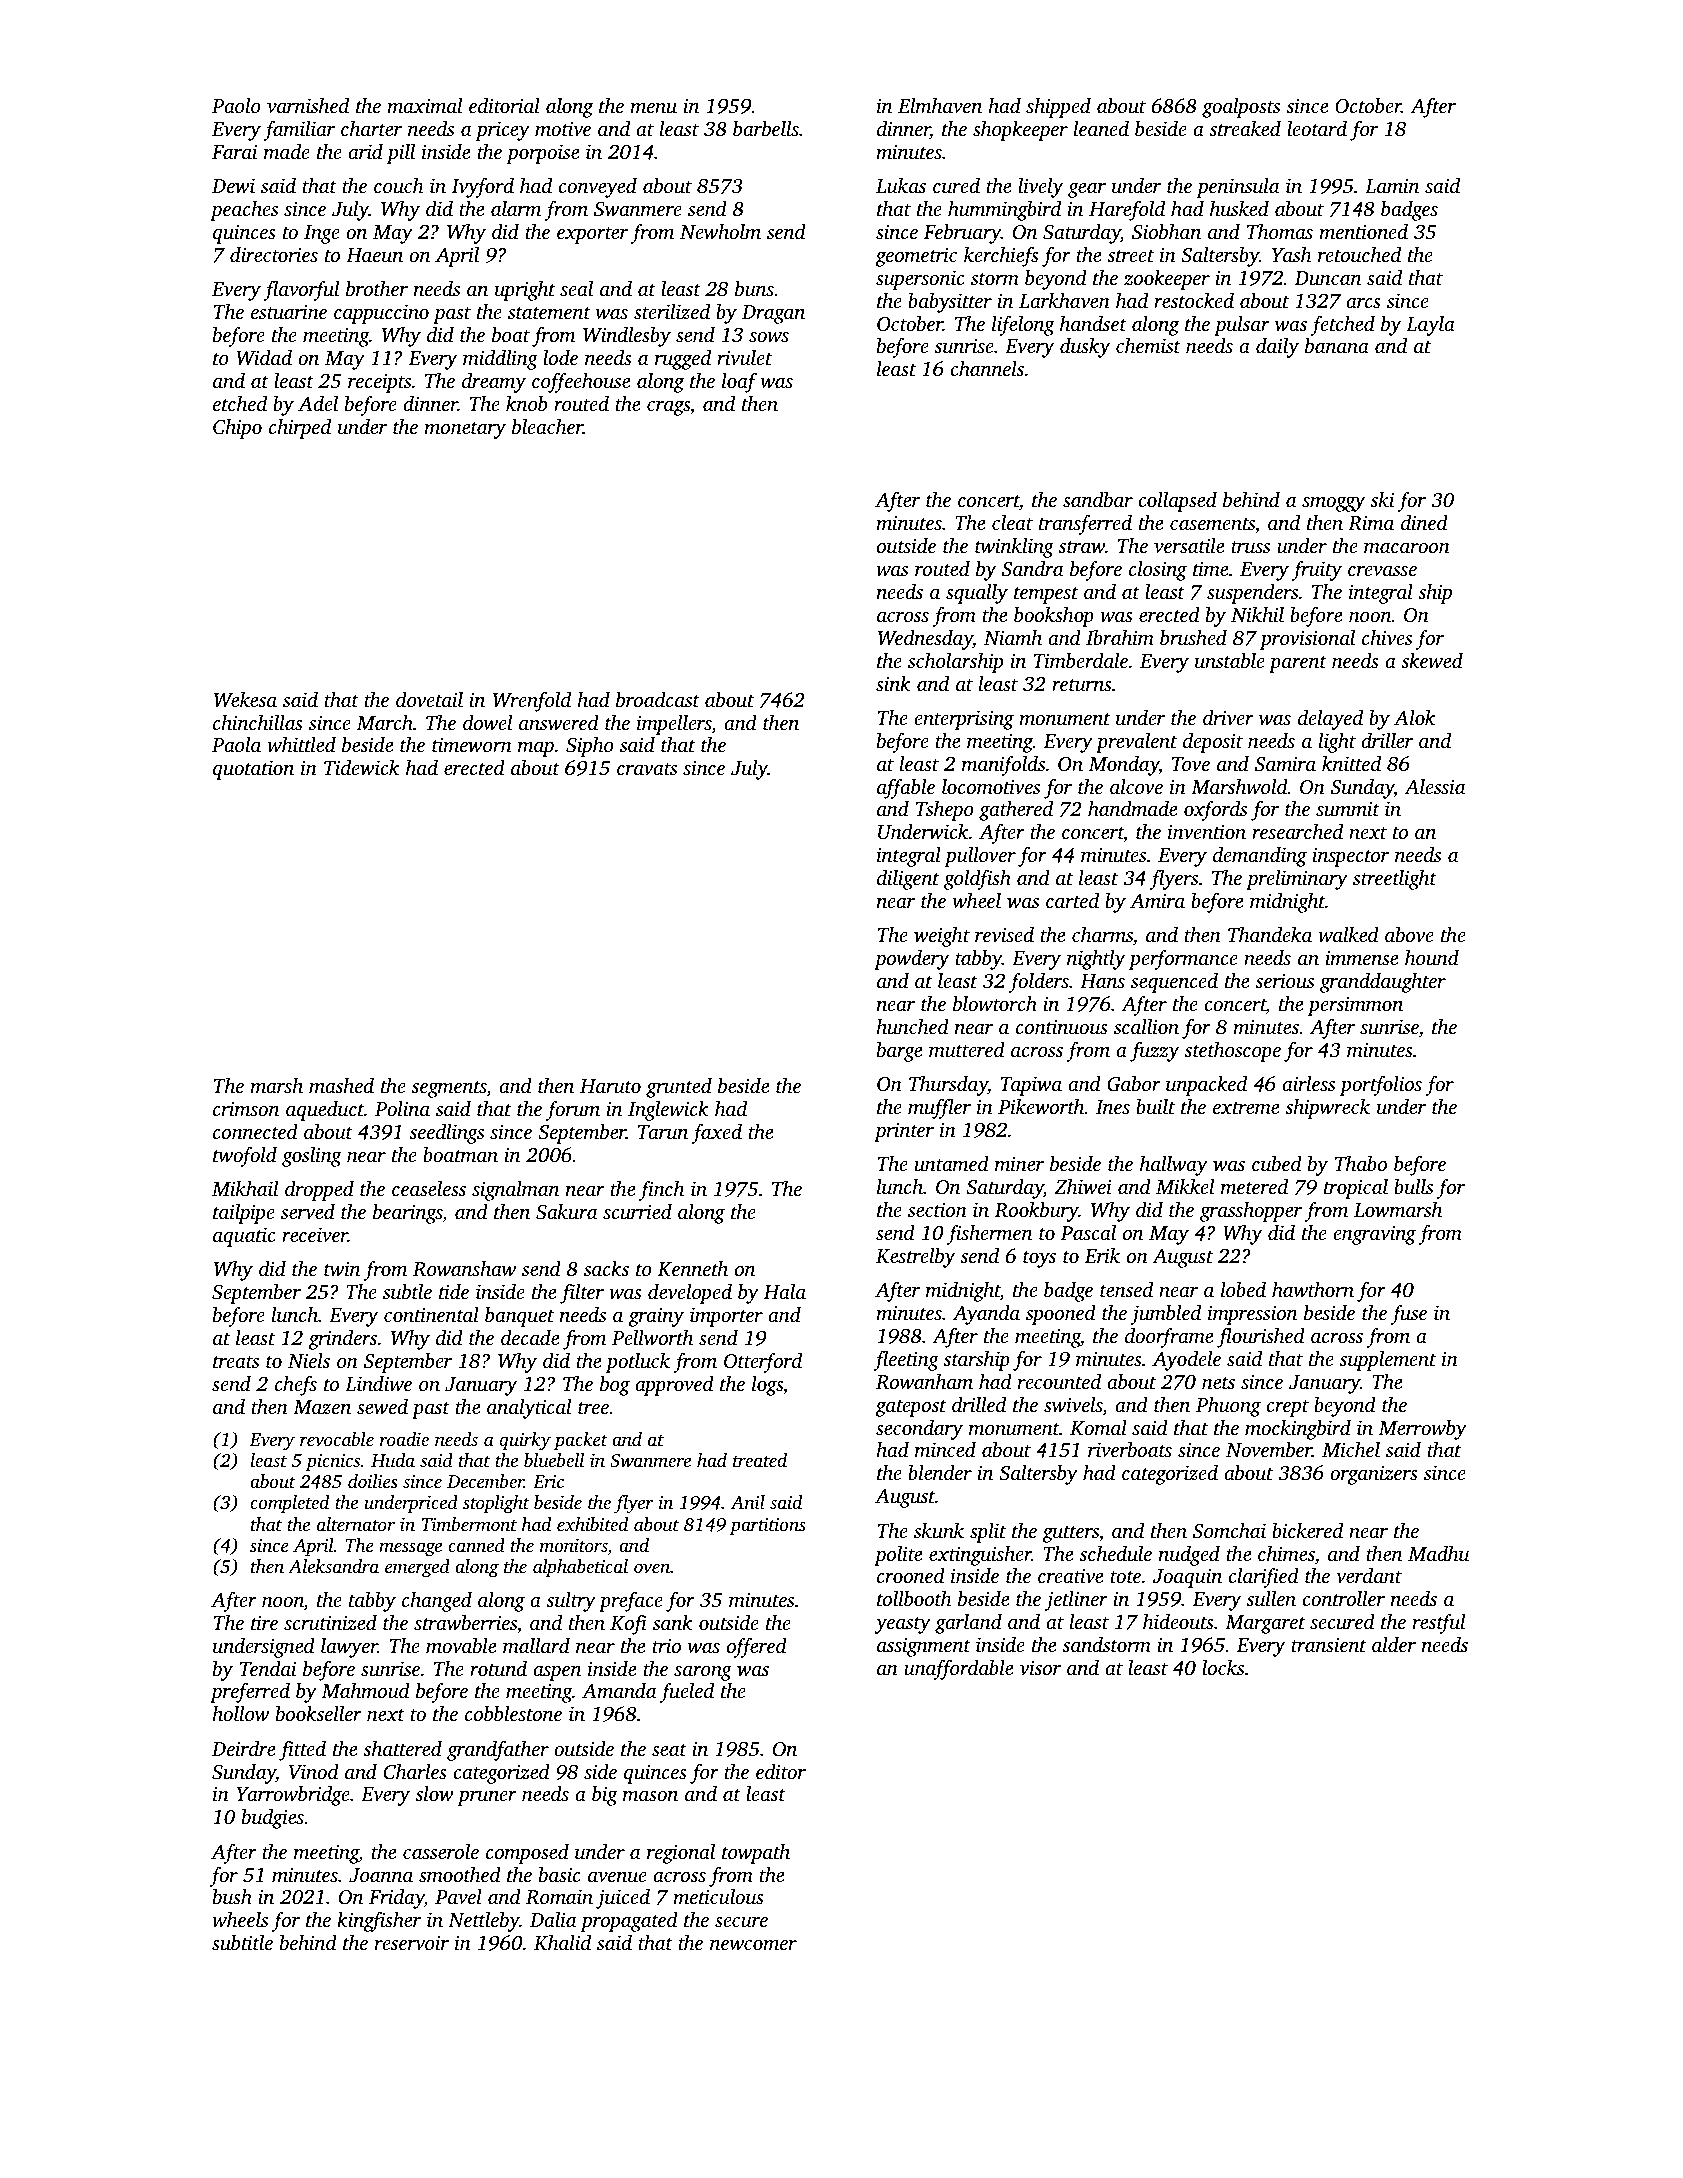 The width and height of the screenshot is (1683, 2178). I want to click on map, so click(536, 749).
